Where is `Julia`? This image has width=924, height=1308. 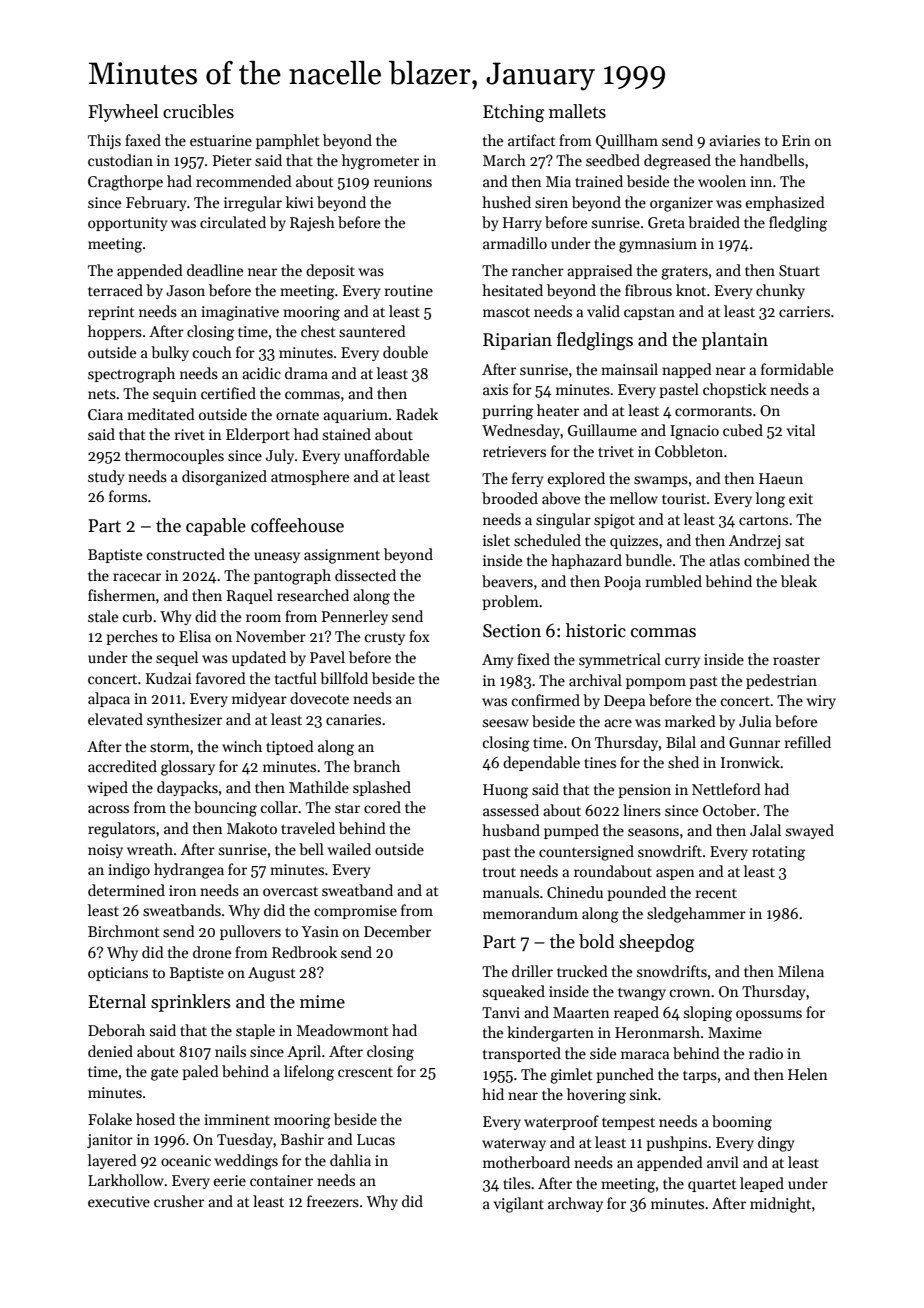 Julia is located at coordinates (755, 721).
